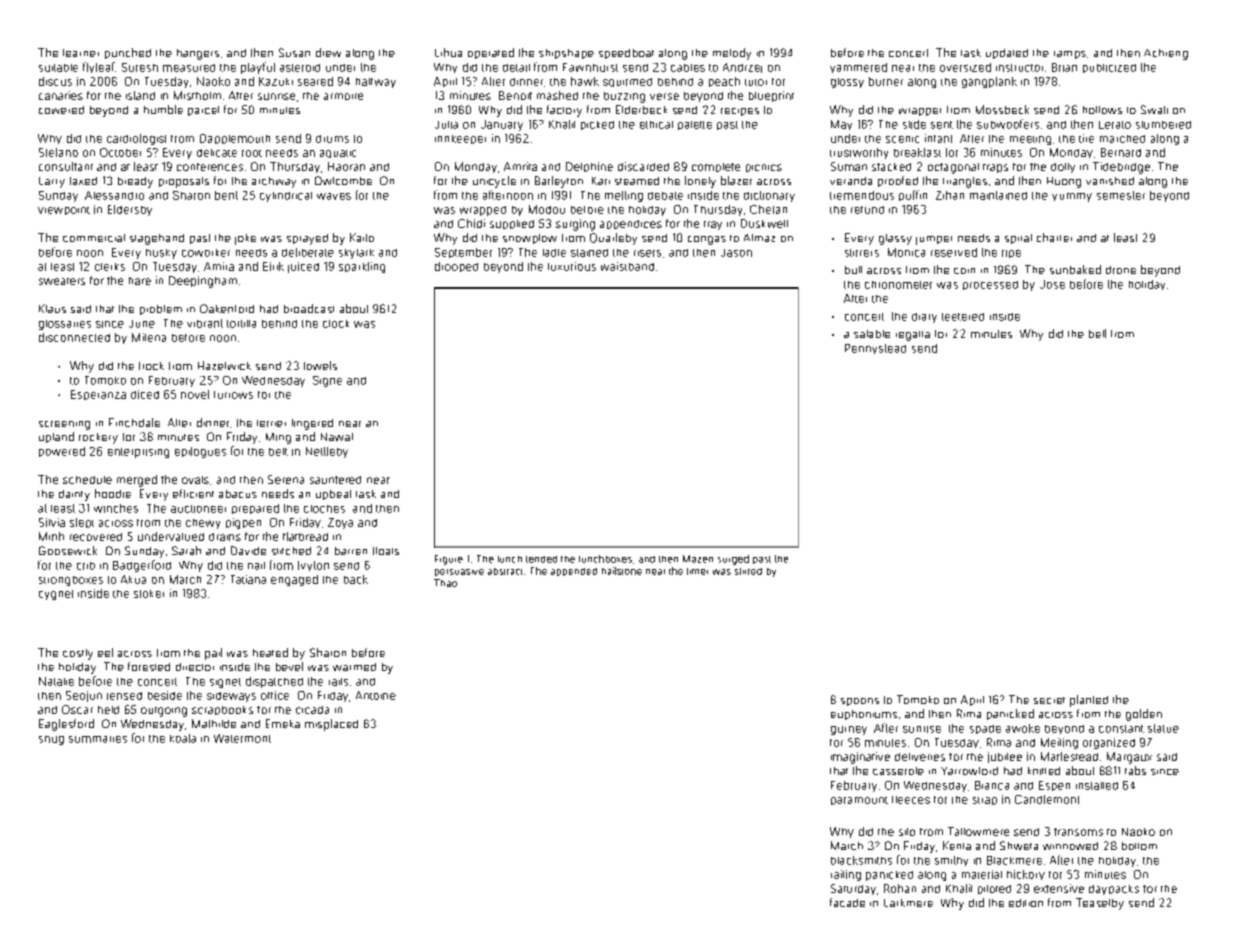 The width and height of the screenshot is (1233, 952). I want to click on facade, so click(847, 902).
